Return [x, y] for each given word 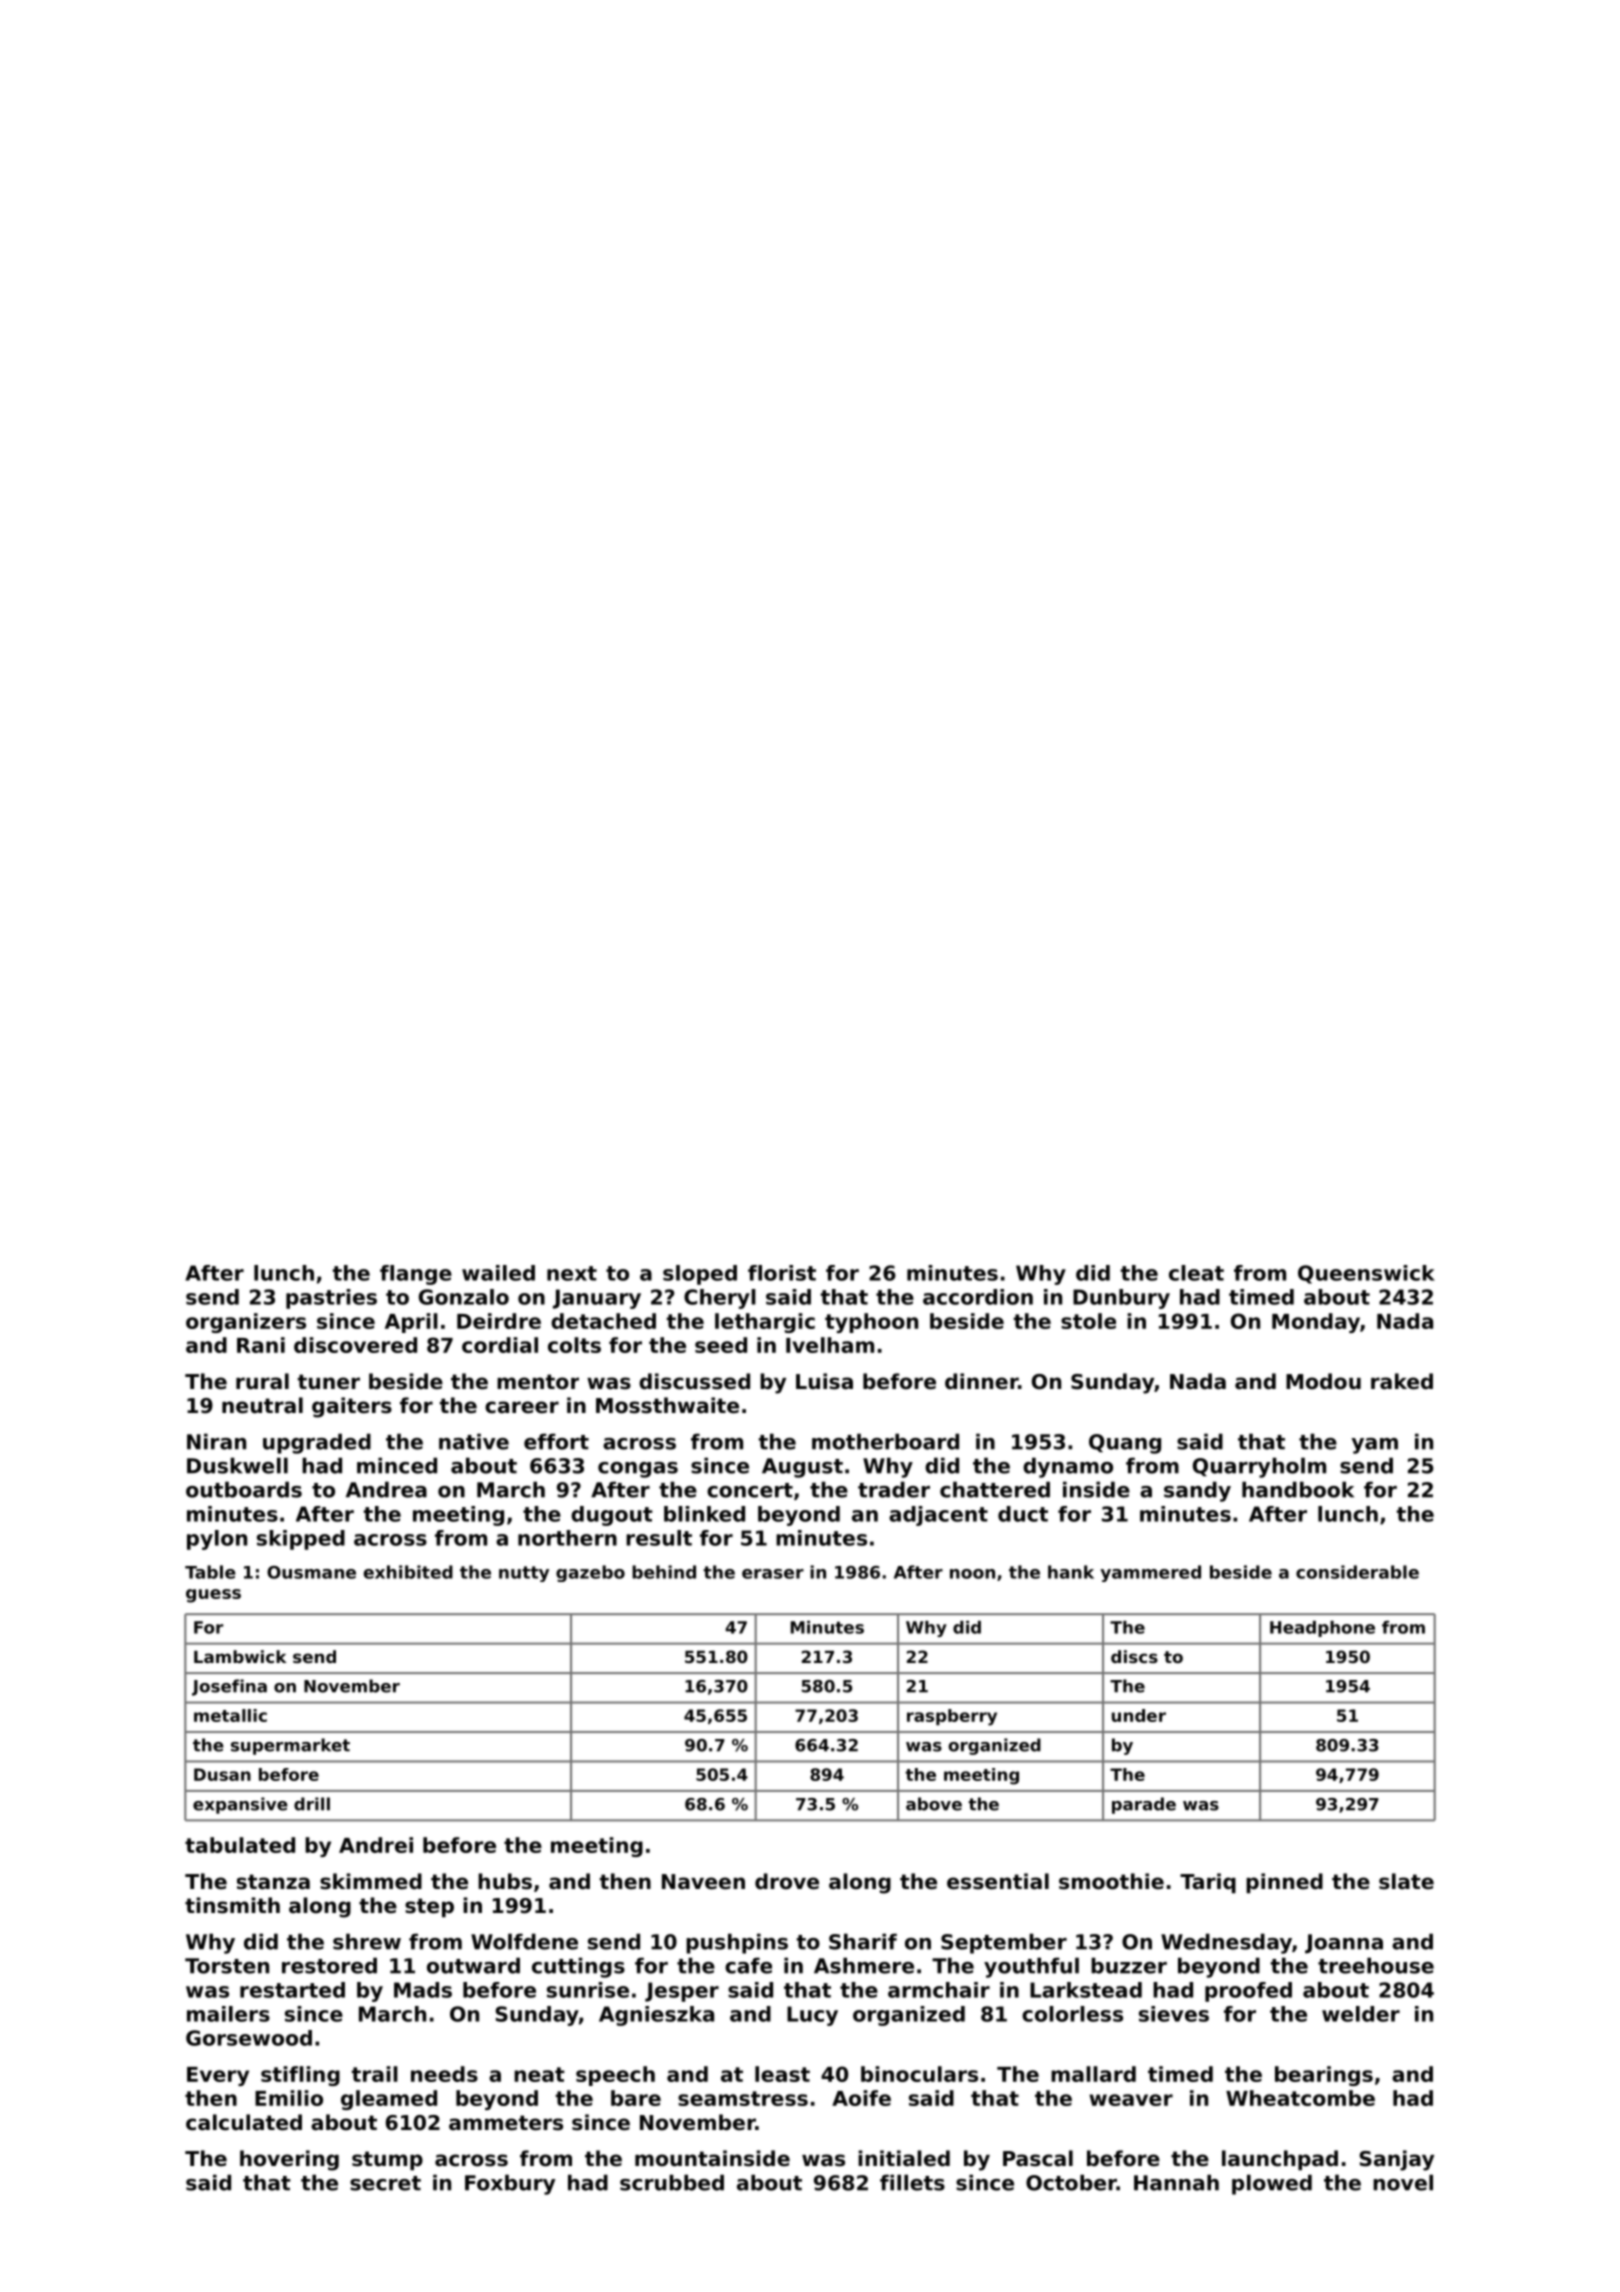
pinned [1284, 1883]
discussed [694, 1381]
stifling [300, 2076]
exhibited [408, 1572]
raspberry [952, 1717]
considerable [1357, 1572]
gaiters [352, 1407]
